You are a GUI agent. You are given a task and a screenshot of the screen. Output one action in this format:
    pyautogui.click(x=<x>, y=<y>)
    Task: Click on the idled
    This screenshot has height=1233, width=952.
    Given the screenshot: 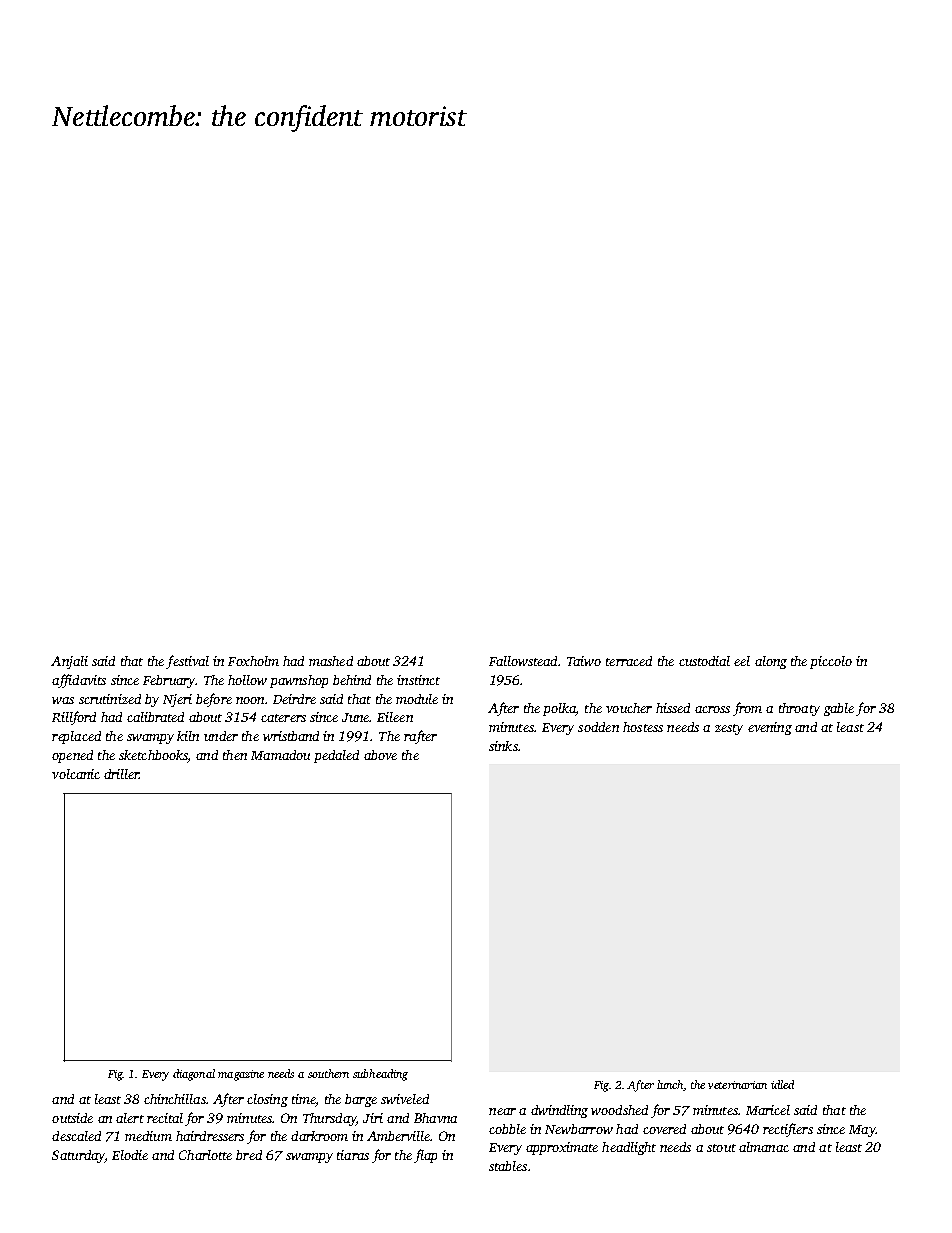 What is the action you would take?
    pyautogui.click(x=782, y=1084)
